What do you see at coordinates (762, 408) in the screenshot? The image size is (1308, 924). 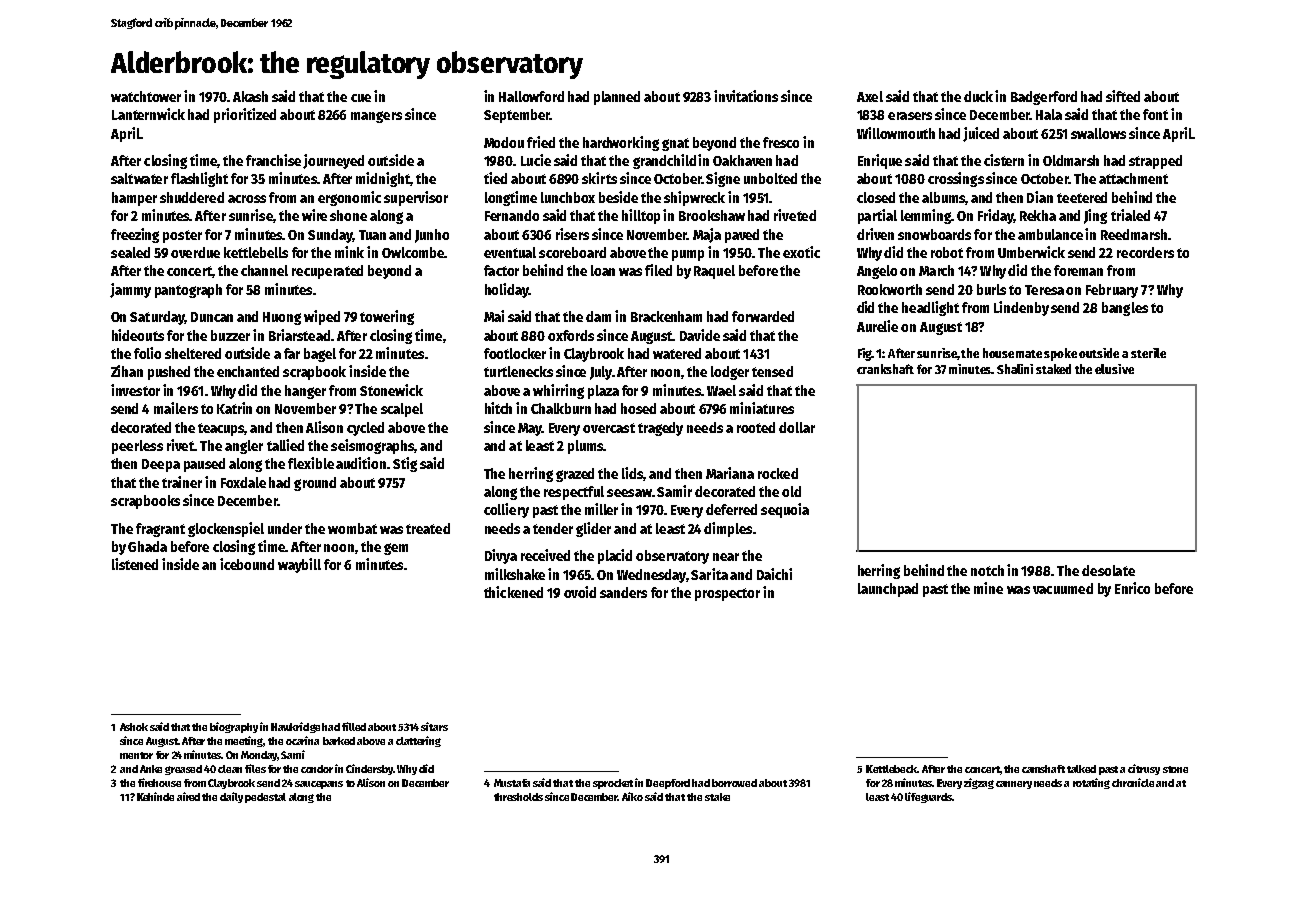 I see `miniatures` at bounding box center [762, 408].
